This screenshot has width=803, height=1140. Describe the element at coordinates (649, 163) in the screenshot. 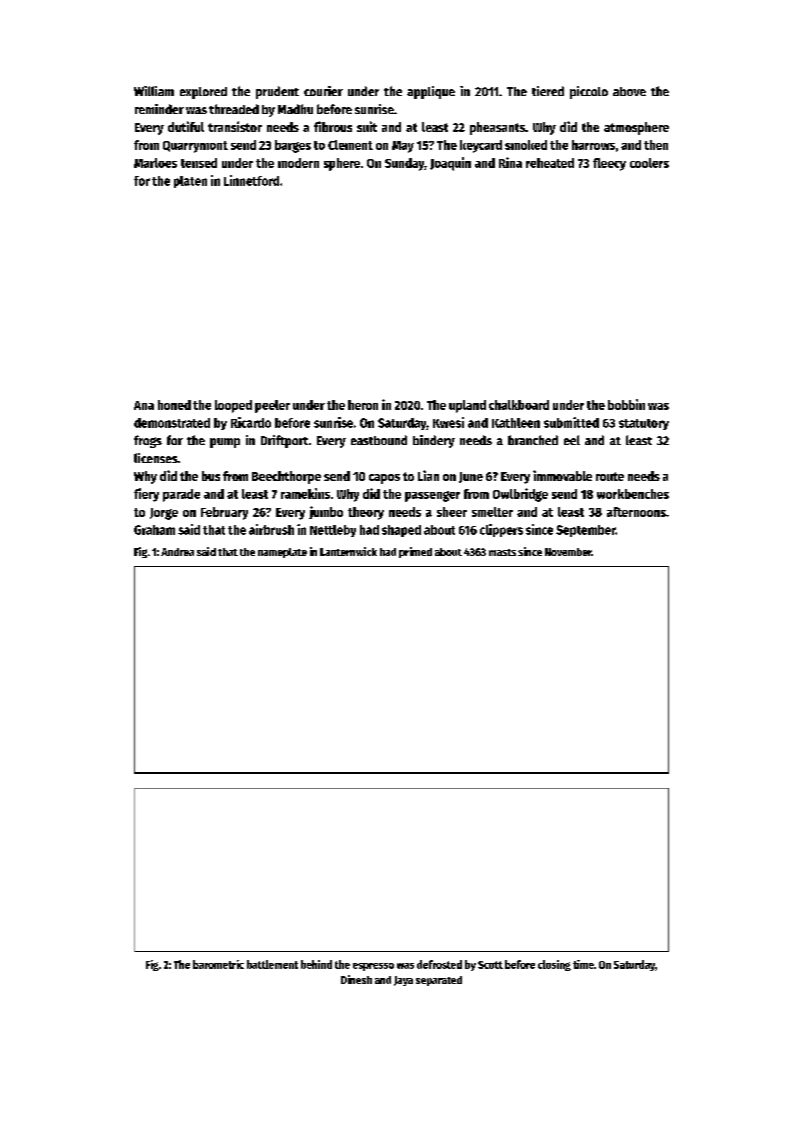

I see `coolers` at that location.
